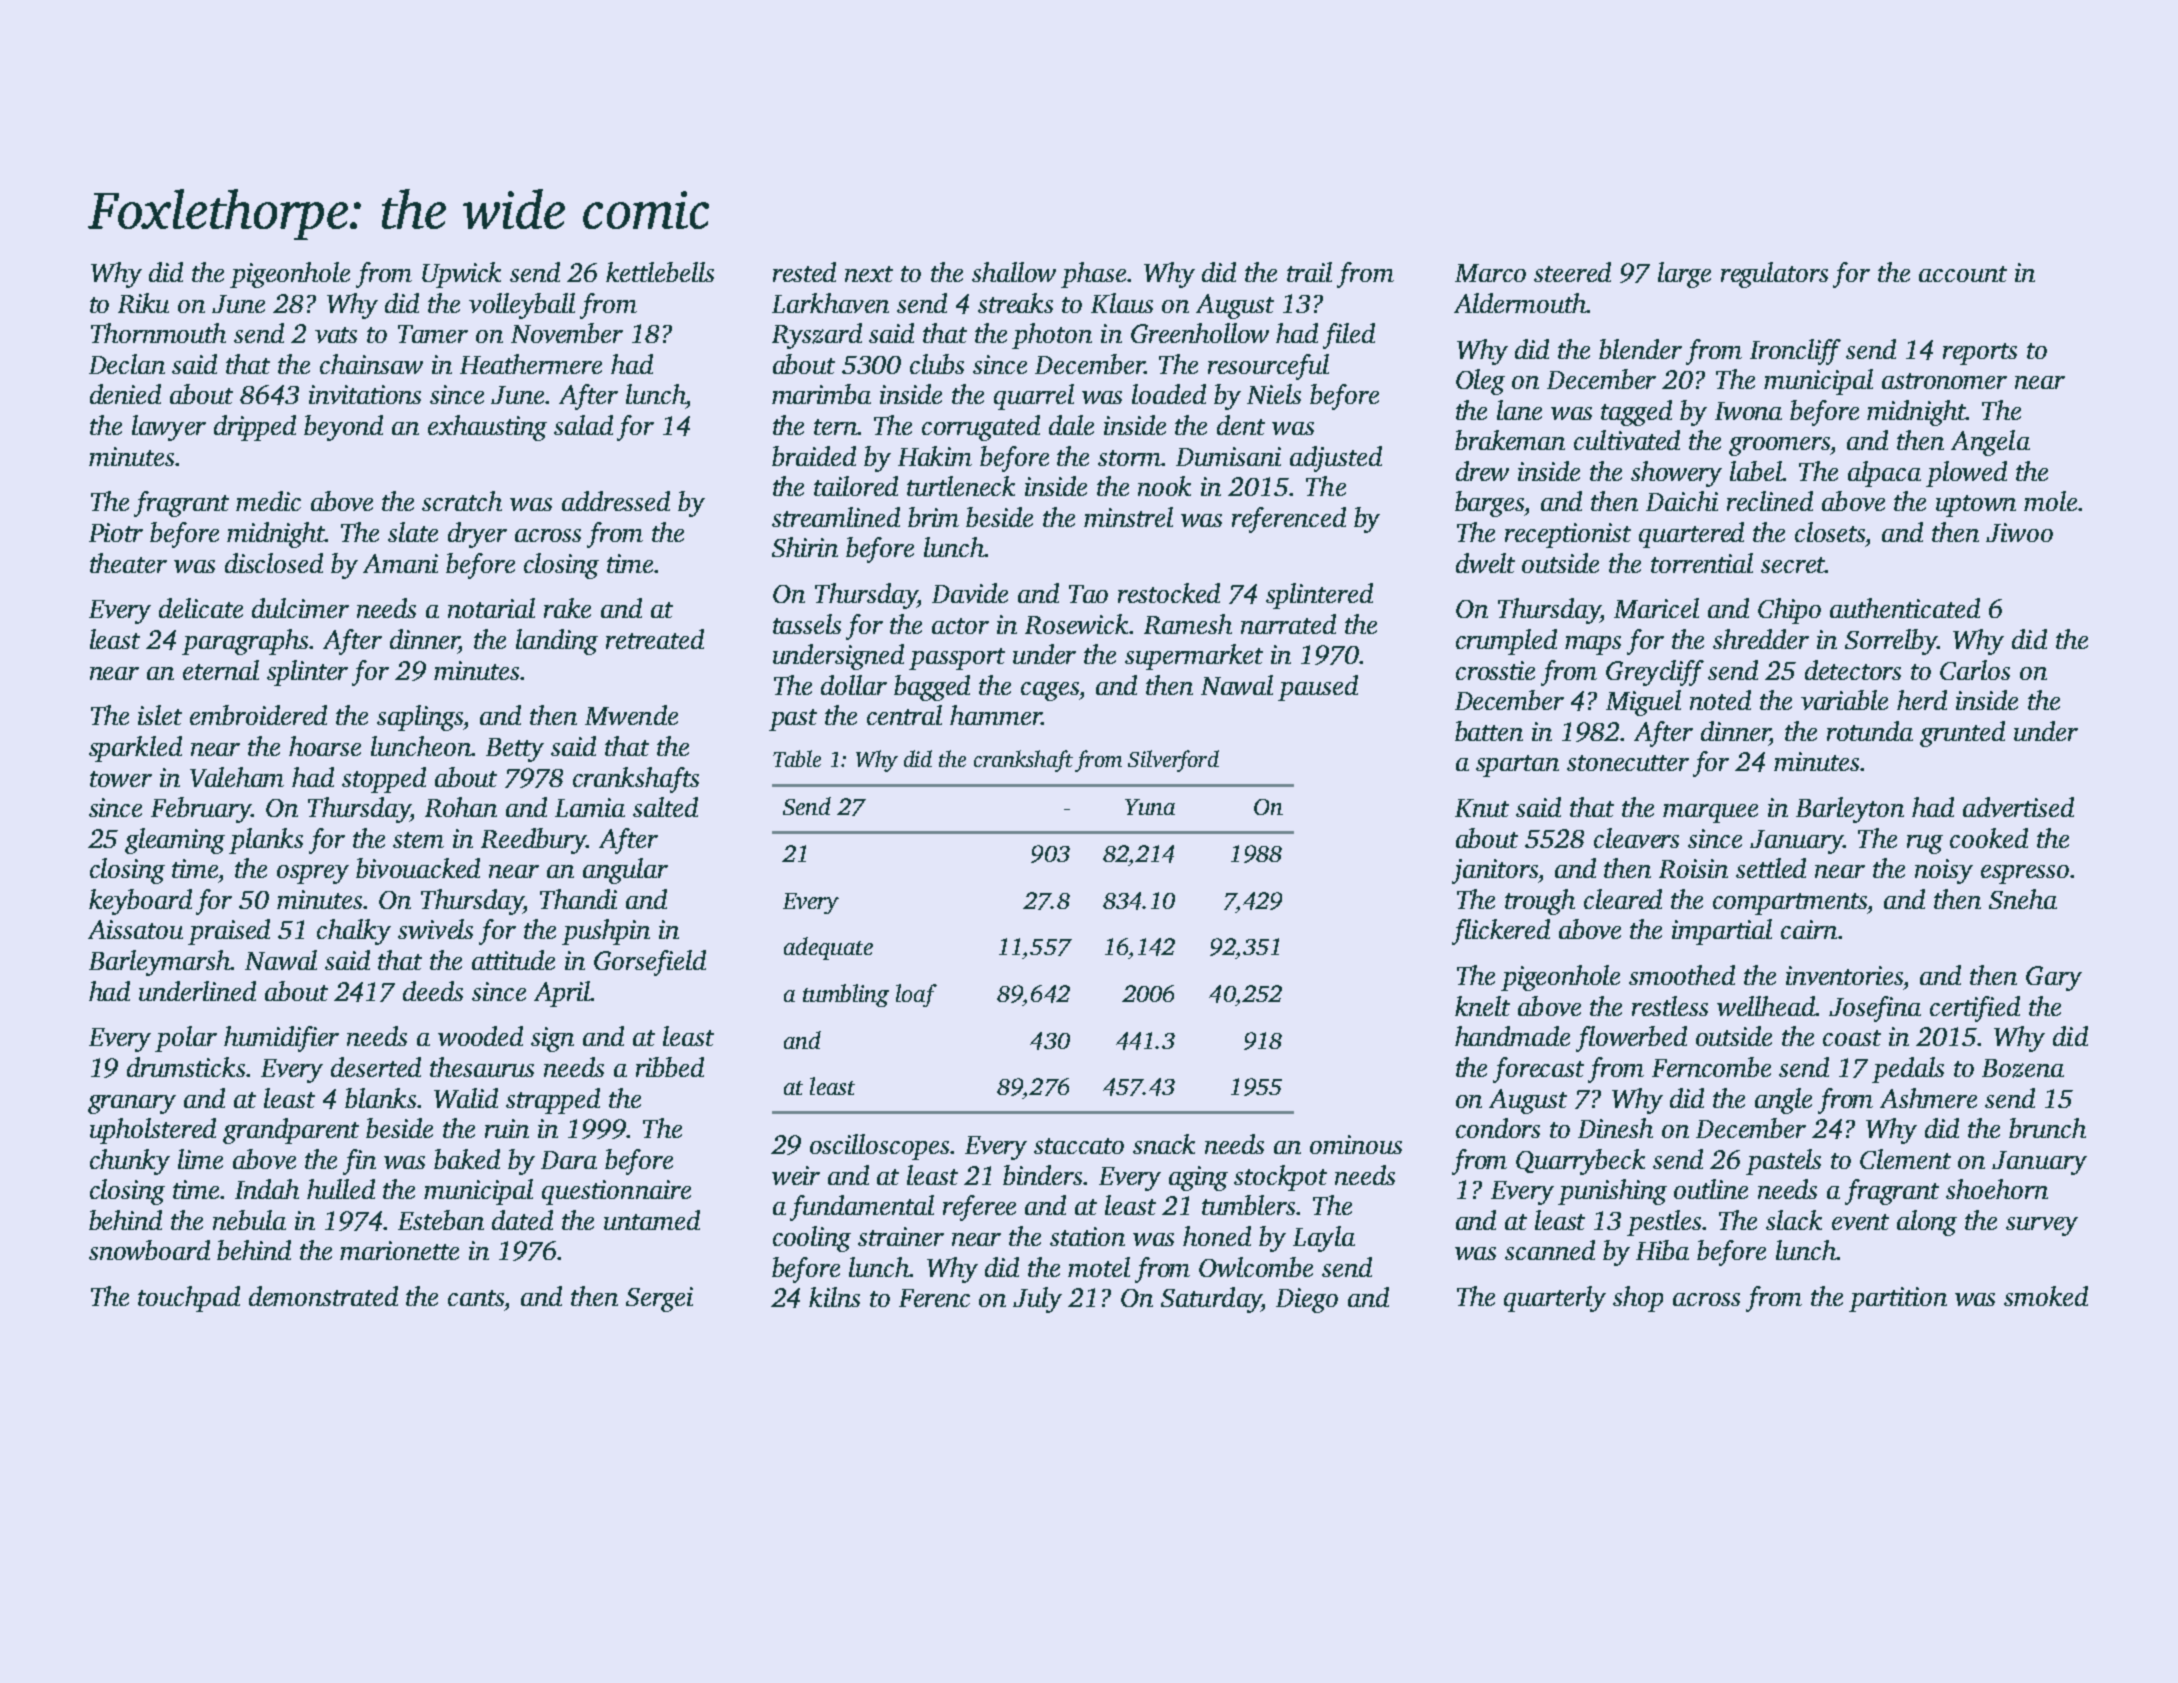 The height and width of the screenshot is (1683, 2178). Describe the element at coordinates (169, 428) in the screenshot. I see `lawyer` at that location.
